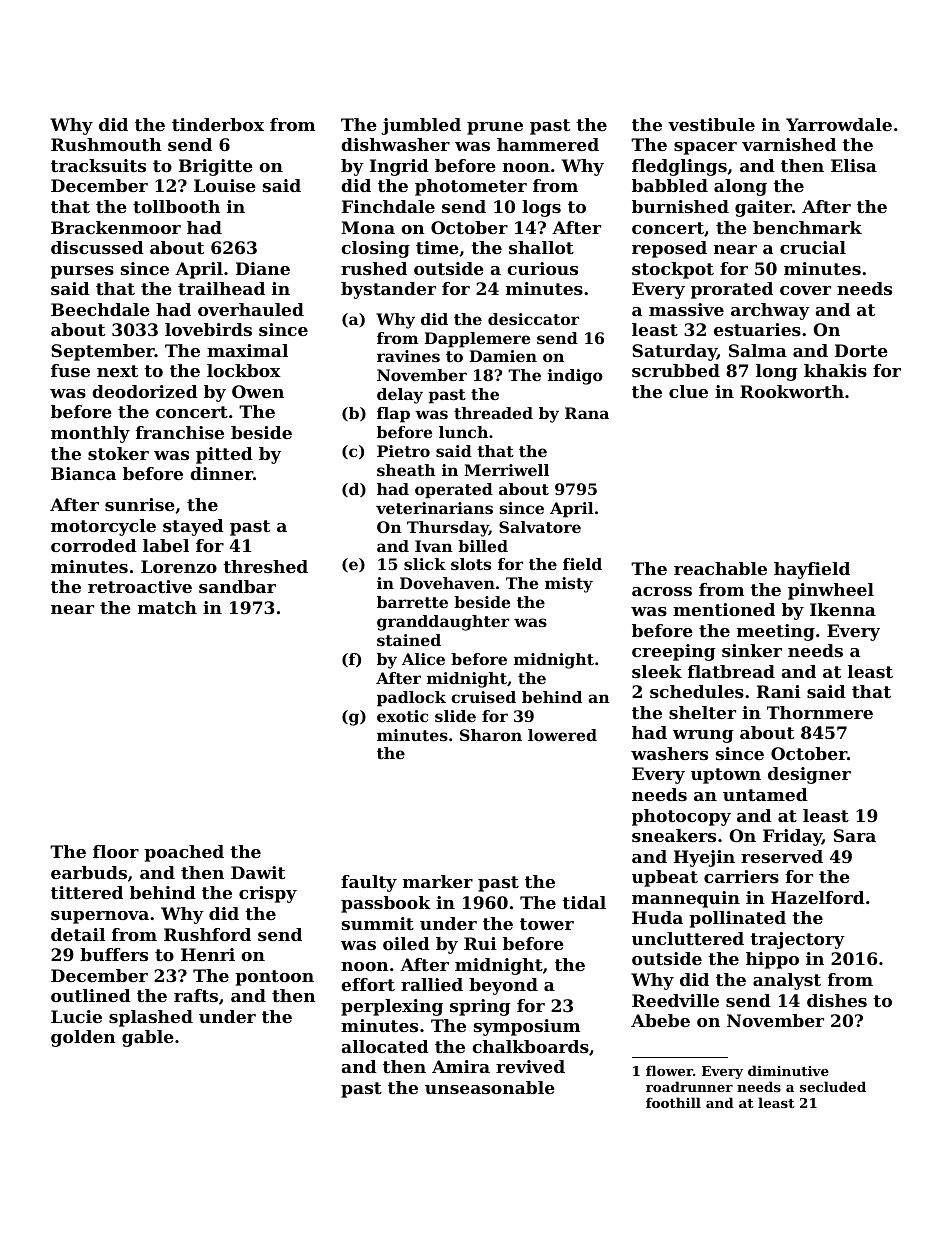  I want to click on slick, so click(425, 564).
